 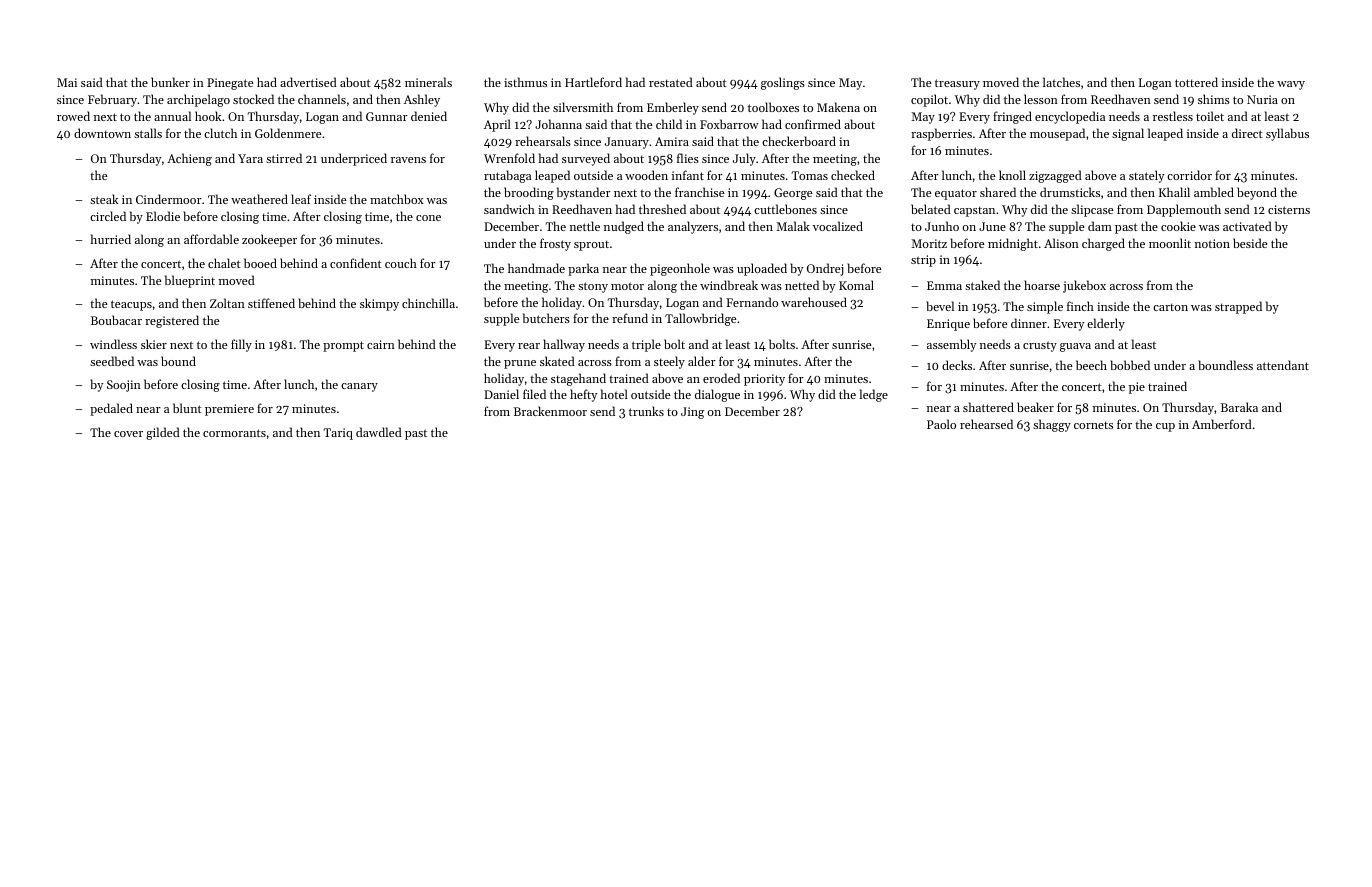 I want to click on sprout, so click(x=591, y=245).
